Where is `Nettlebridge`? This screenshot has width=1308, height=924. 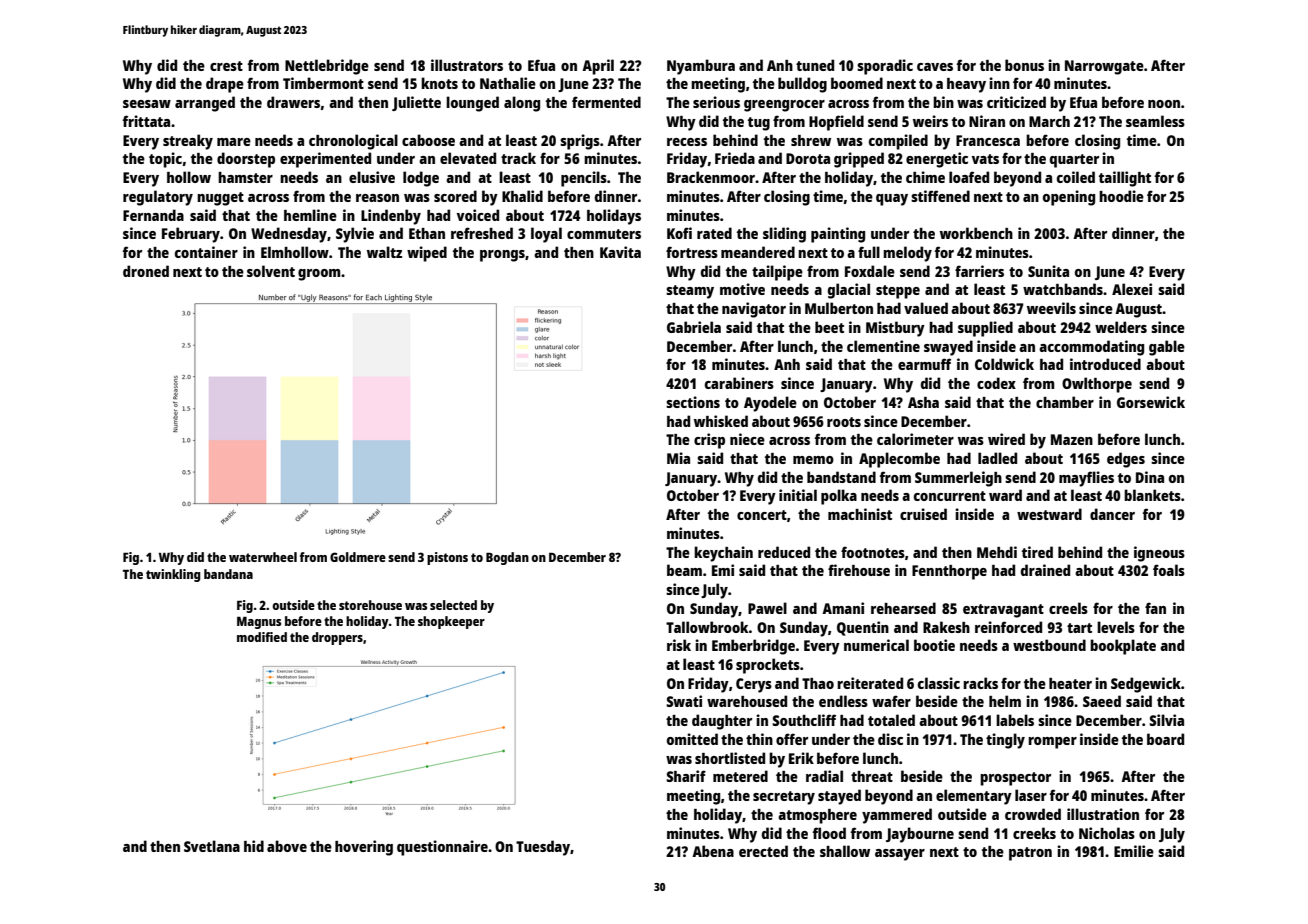 Nettlebridge is located at coordinates (327, 67).
